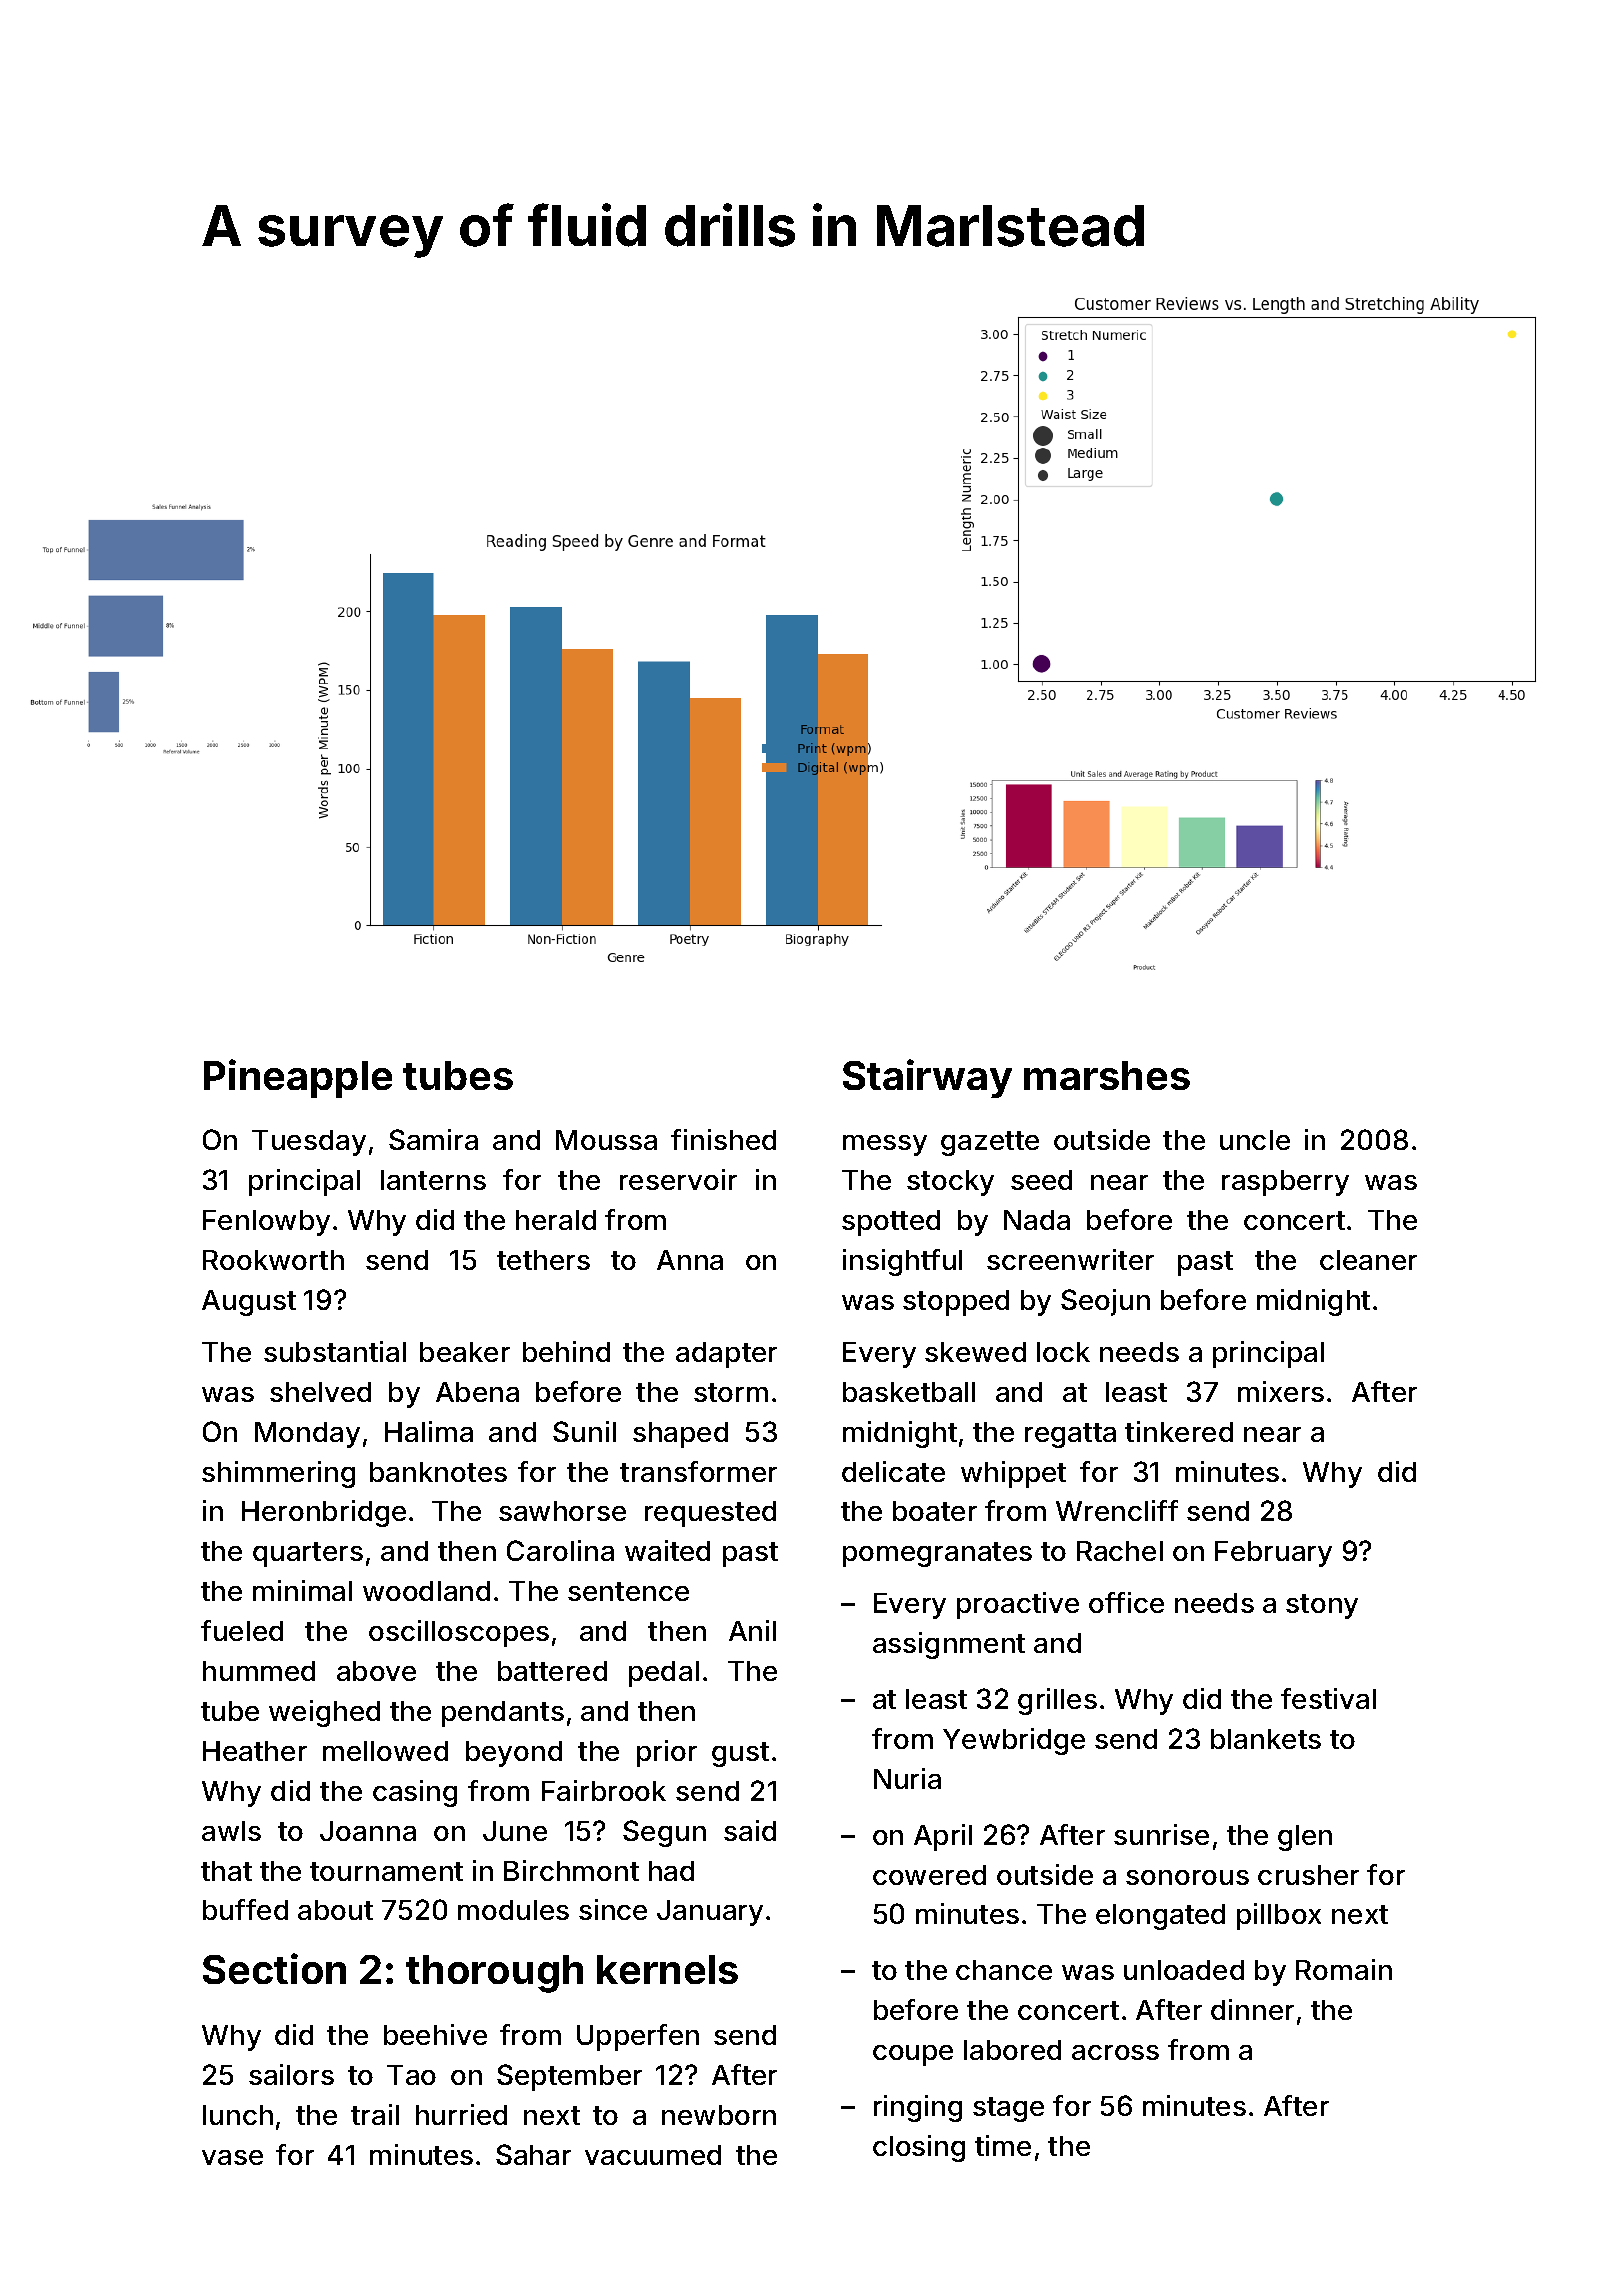  I want to click on seed, so click(1041, 1180).
